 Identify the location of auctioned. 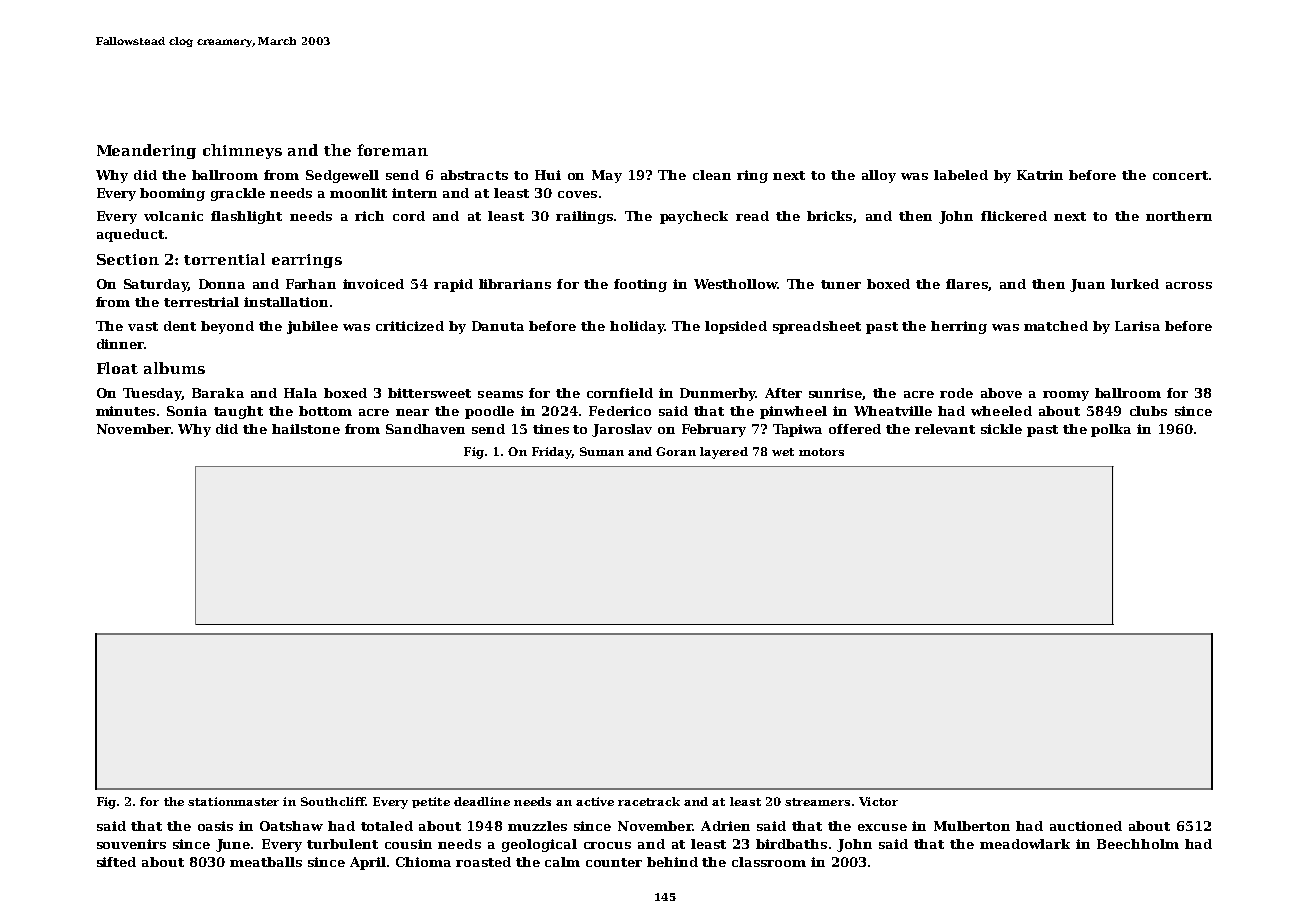
(1086, 826).
